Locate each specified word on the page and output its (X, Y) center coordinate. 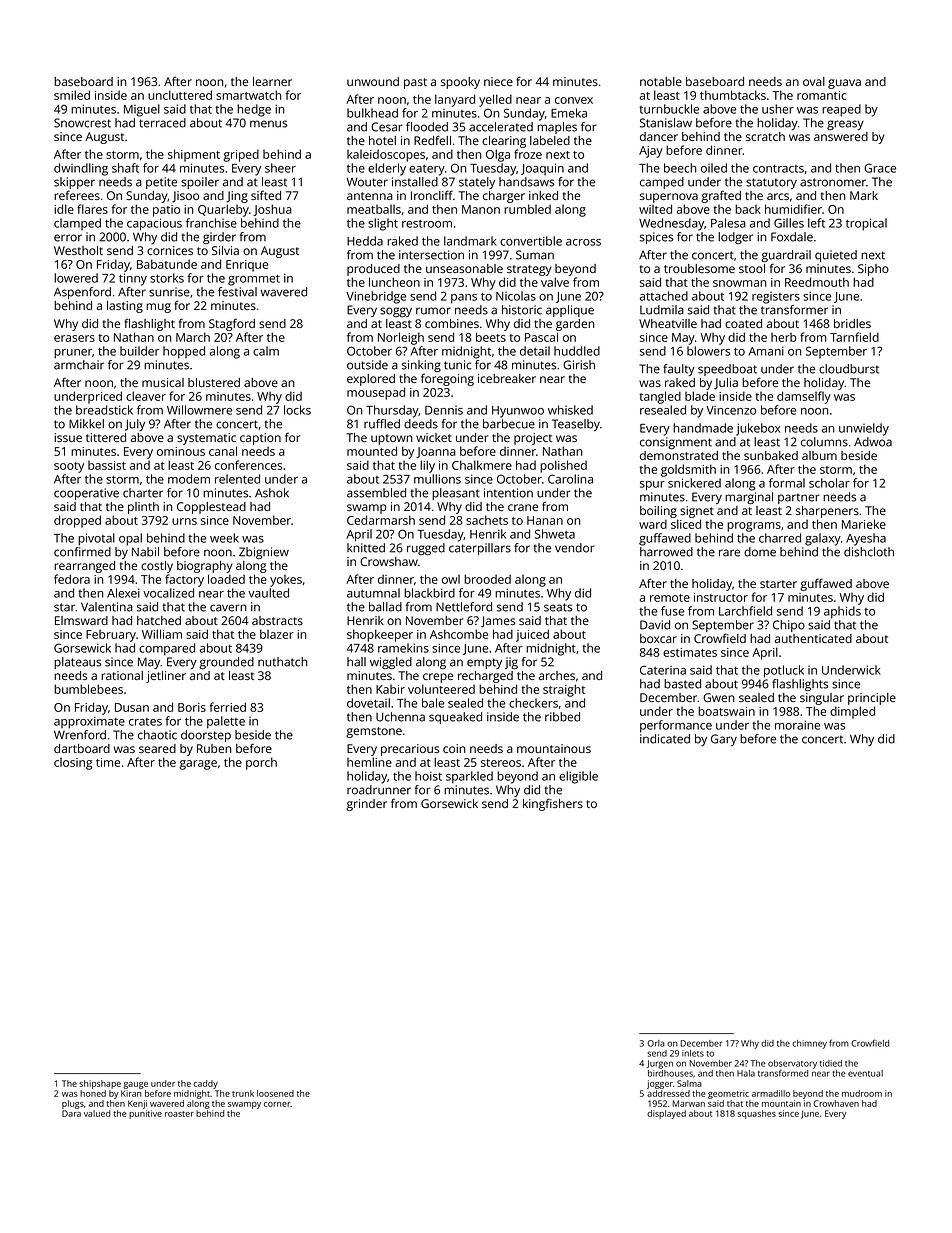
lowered (76, 278)
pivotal (96, 539)
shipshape (100, 1084)
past (415, 83)
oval (814, 81)
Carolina (570, 479)
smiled (72, 95)
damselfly (804, 397)
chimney (809, 1044)
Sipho (873, 270)
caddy (205, 1084)
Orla (656, 1043)
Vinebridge (376, 297)
